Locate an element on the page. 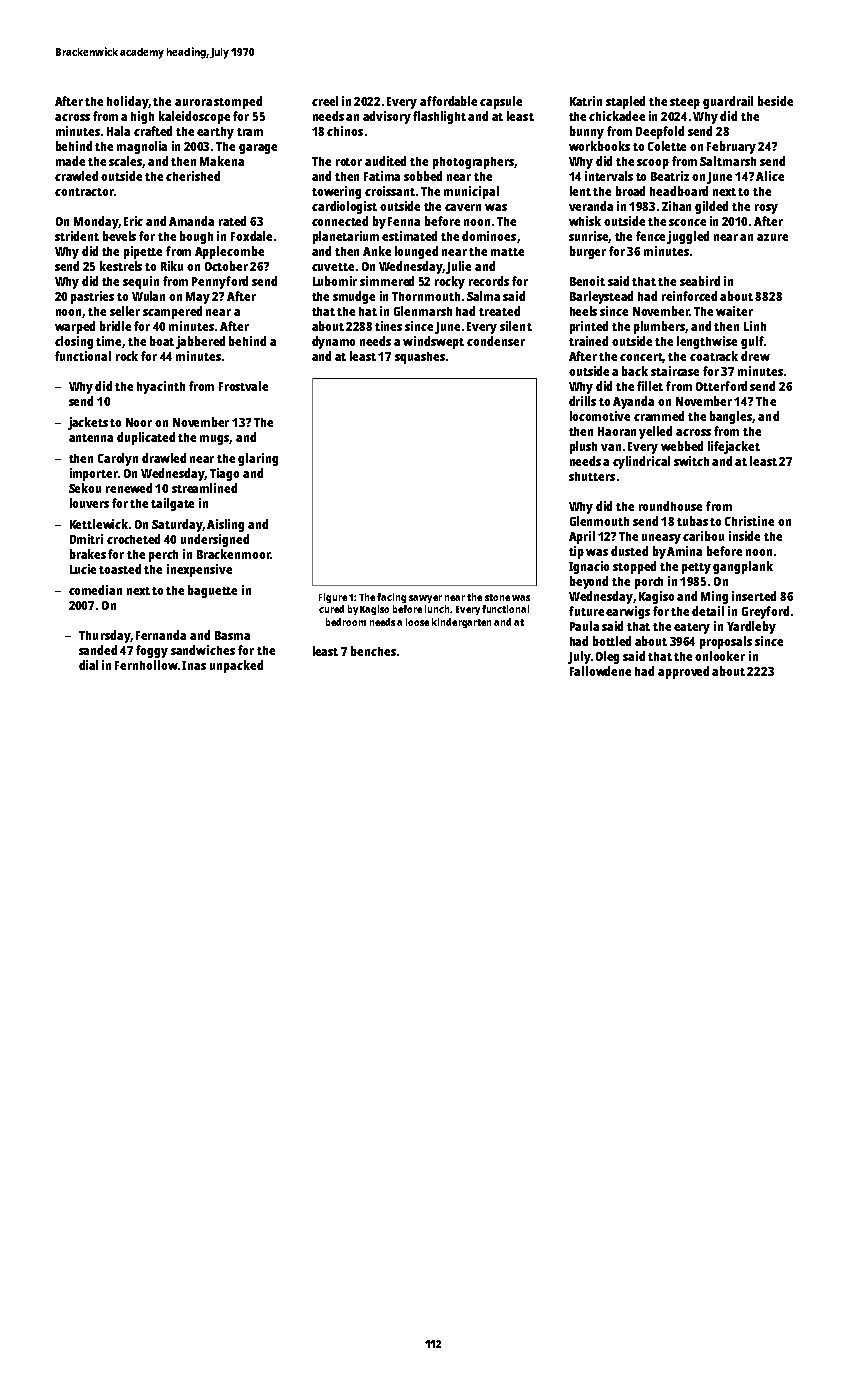 This image has height=1400, width=849. made is located at coordinates (70, 161).
